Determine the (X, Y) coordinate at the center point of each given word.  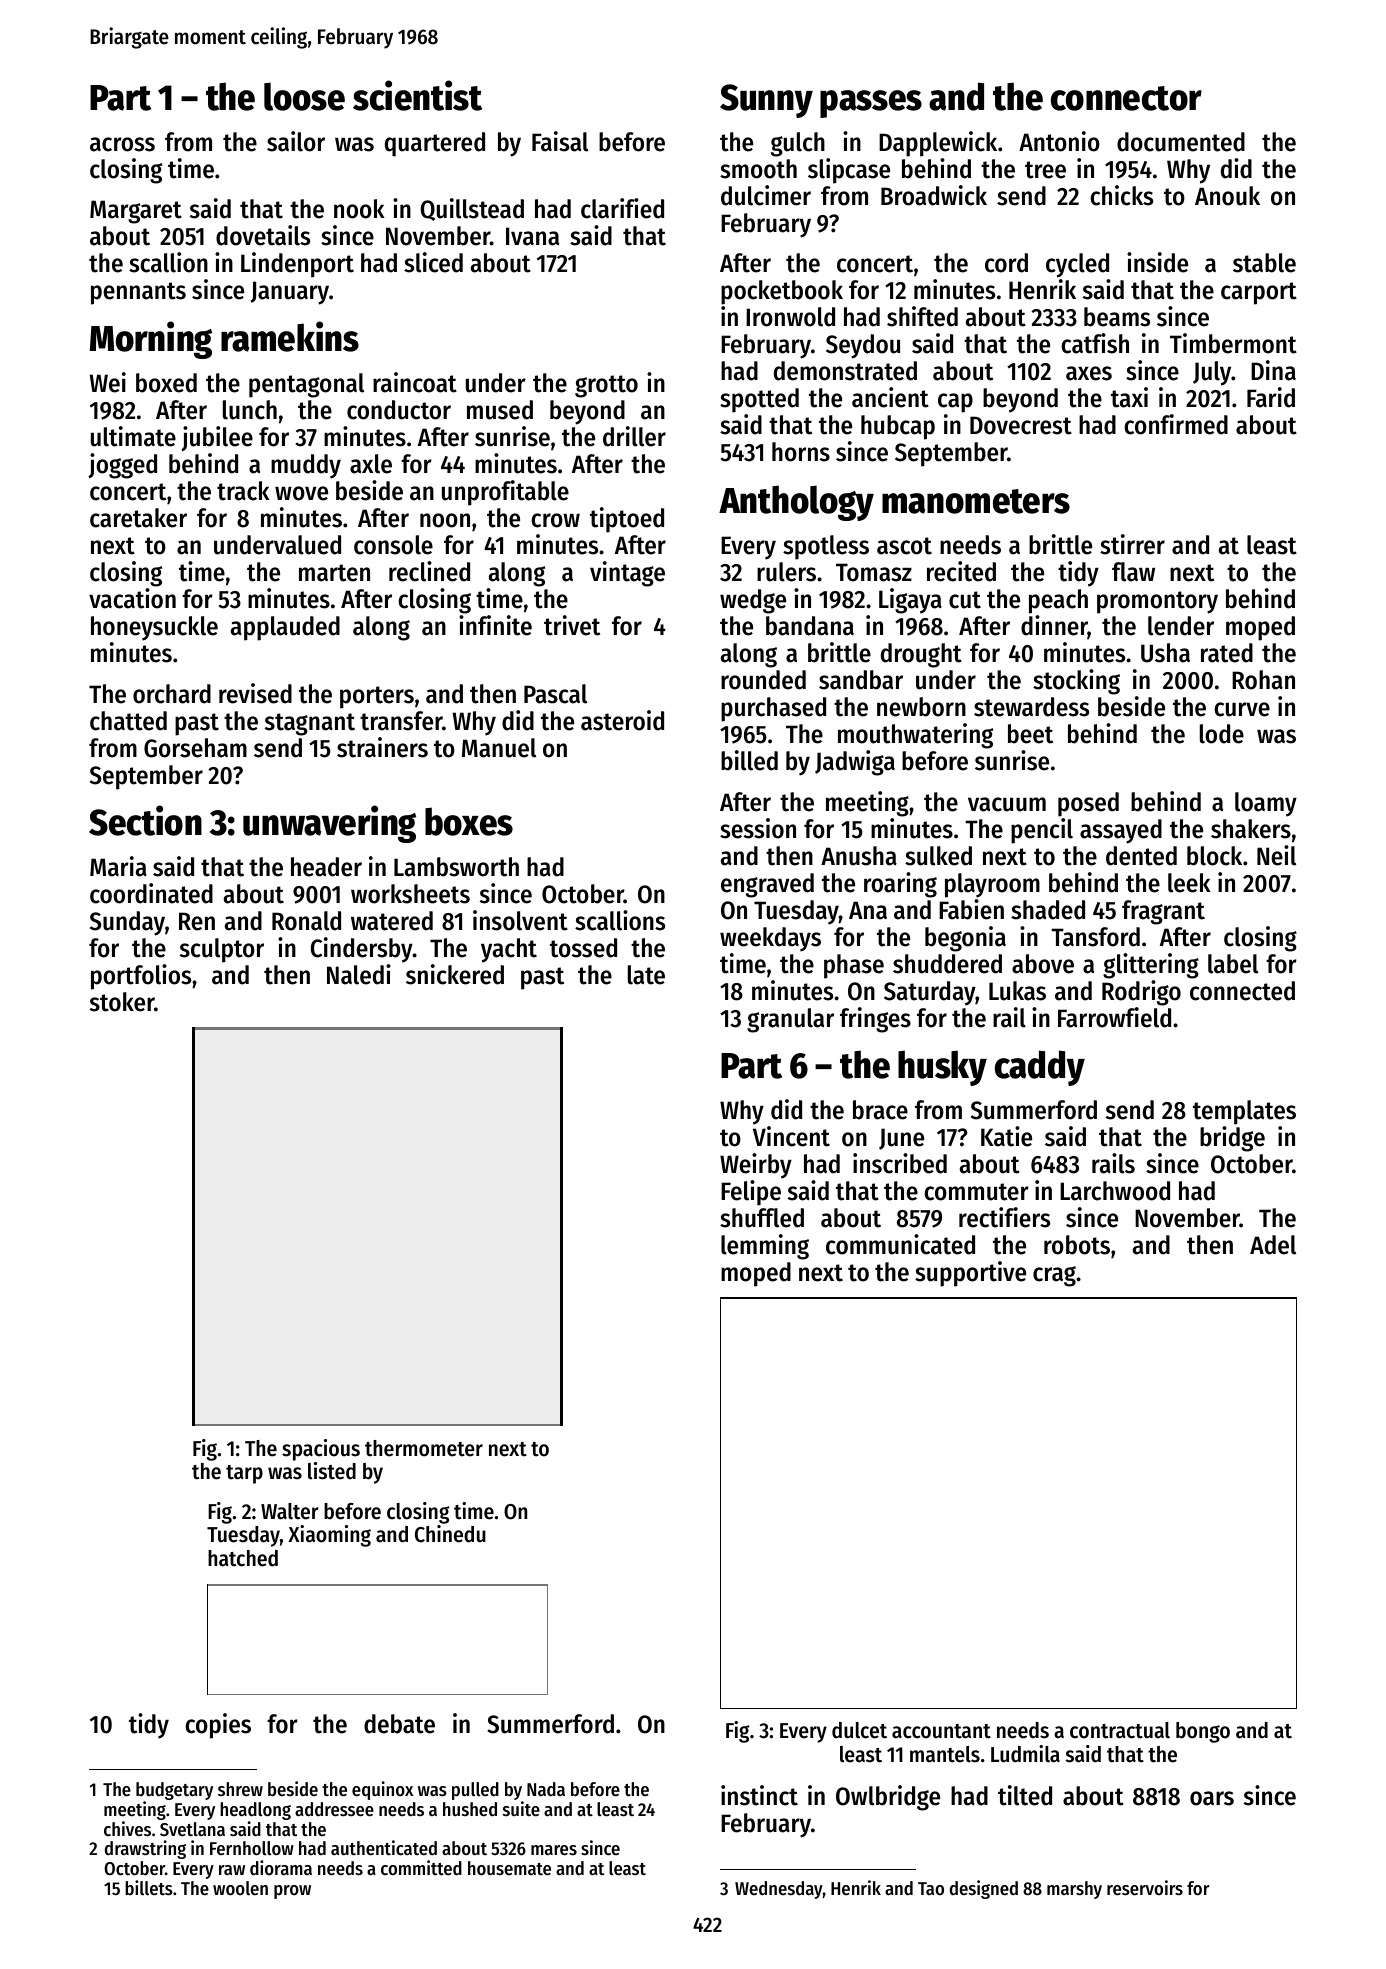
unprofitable (505, 493)
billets (149, 1888)
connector (1126, 98)
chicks (1121, 195)
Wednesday (779, 1890)
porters (377, 697)
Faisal (560, 141)
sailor (296, 141)
